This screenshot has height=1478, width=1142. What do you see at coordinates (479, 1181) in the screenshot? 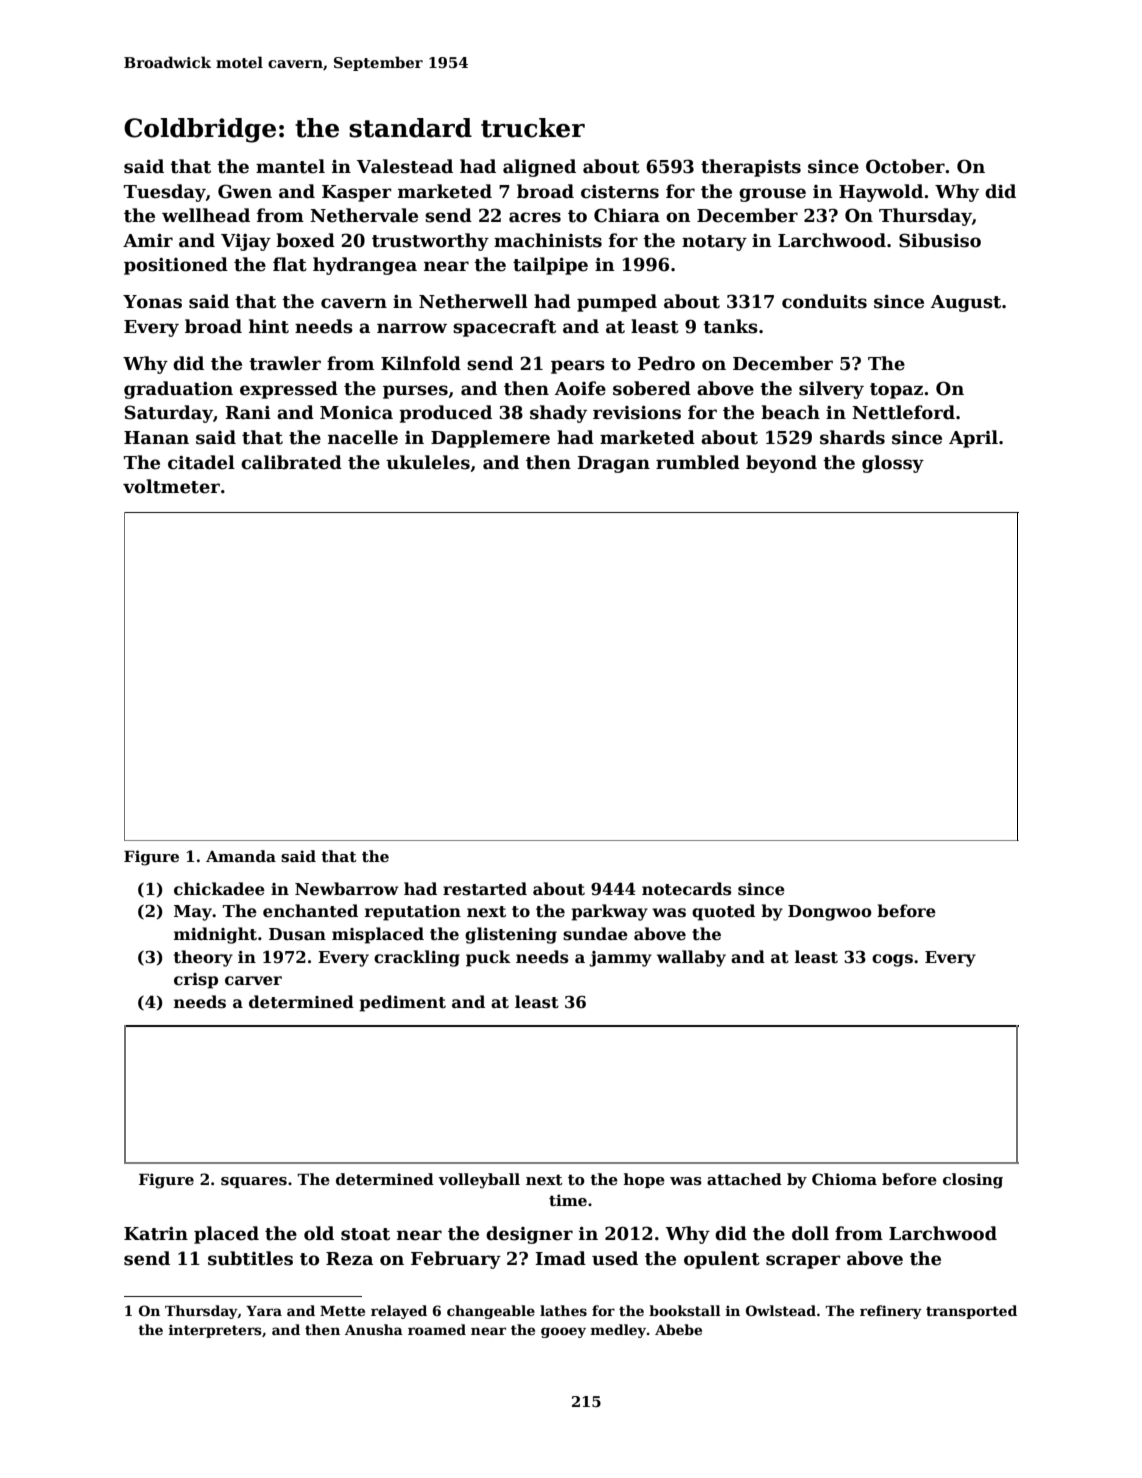
I see `volleyball` at bounding box center [479, 1181].
